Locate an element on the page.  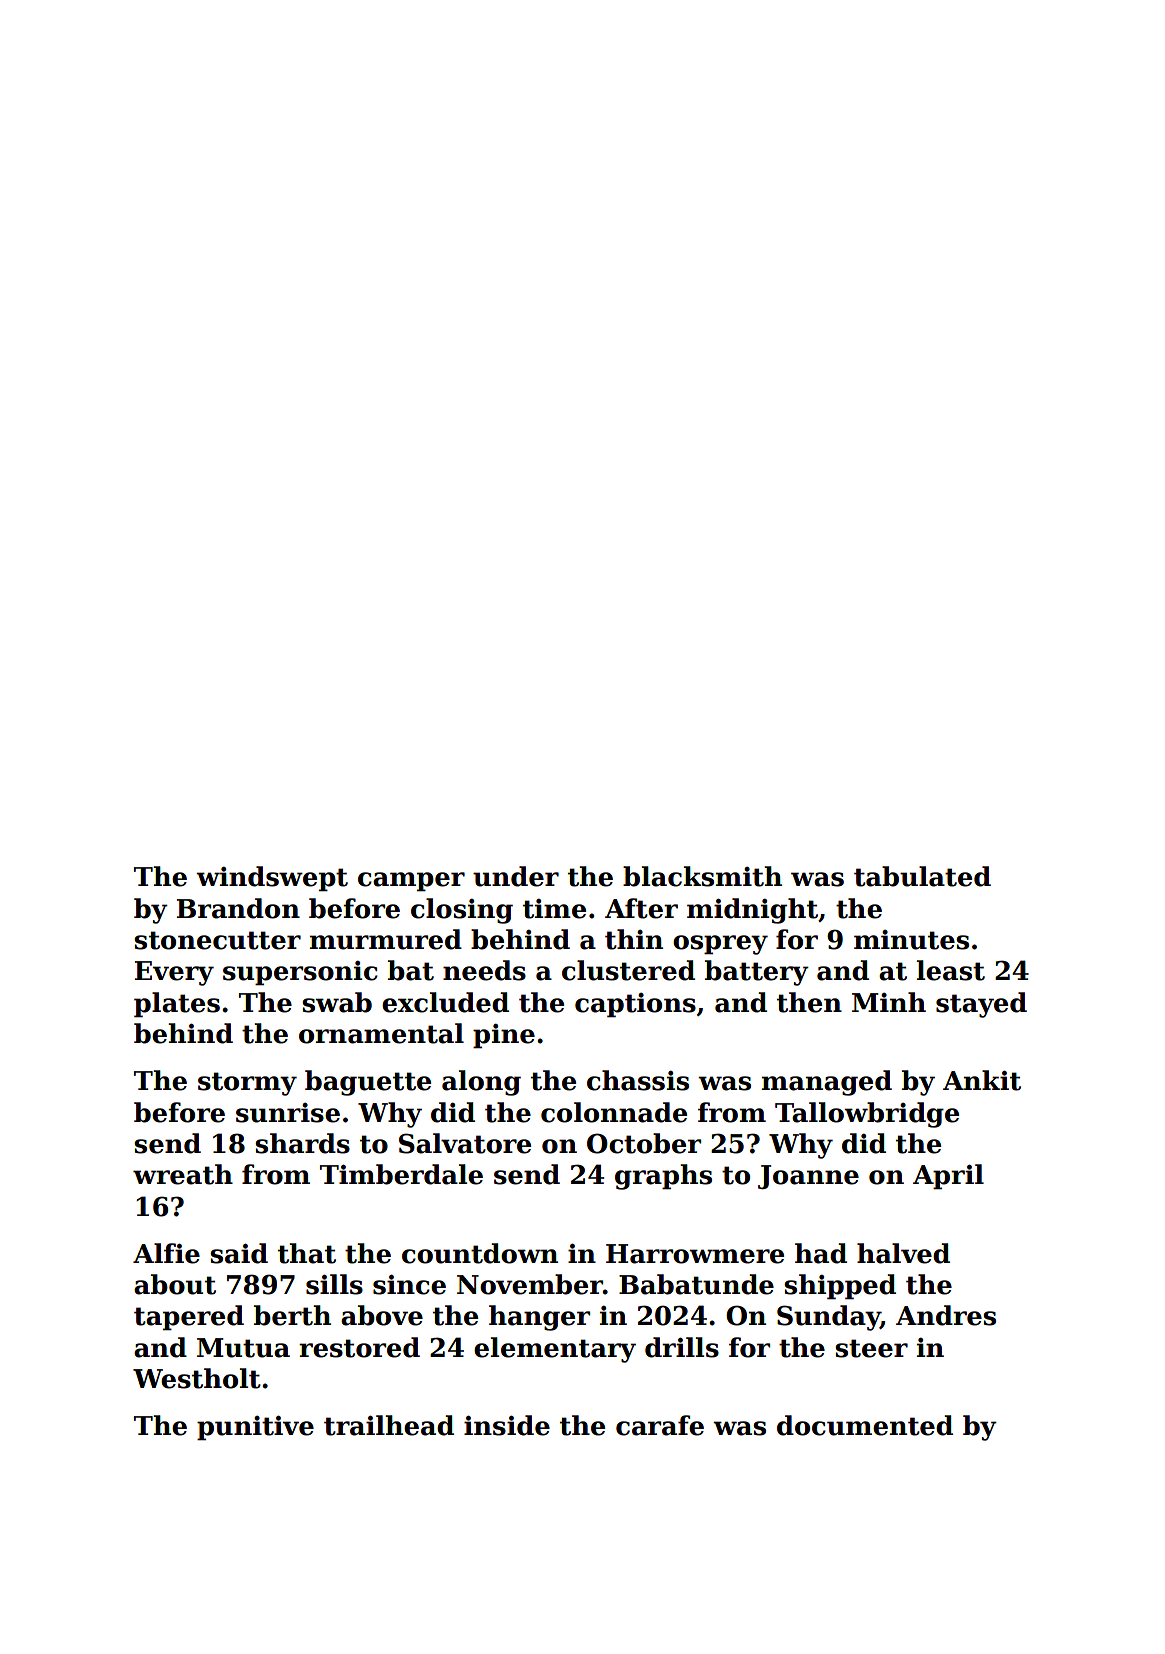
tabulated is located at coordinates (922, 876).
